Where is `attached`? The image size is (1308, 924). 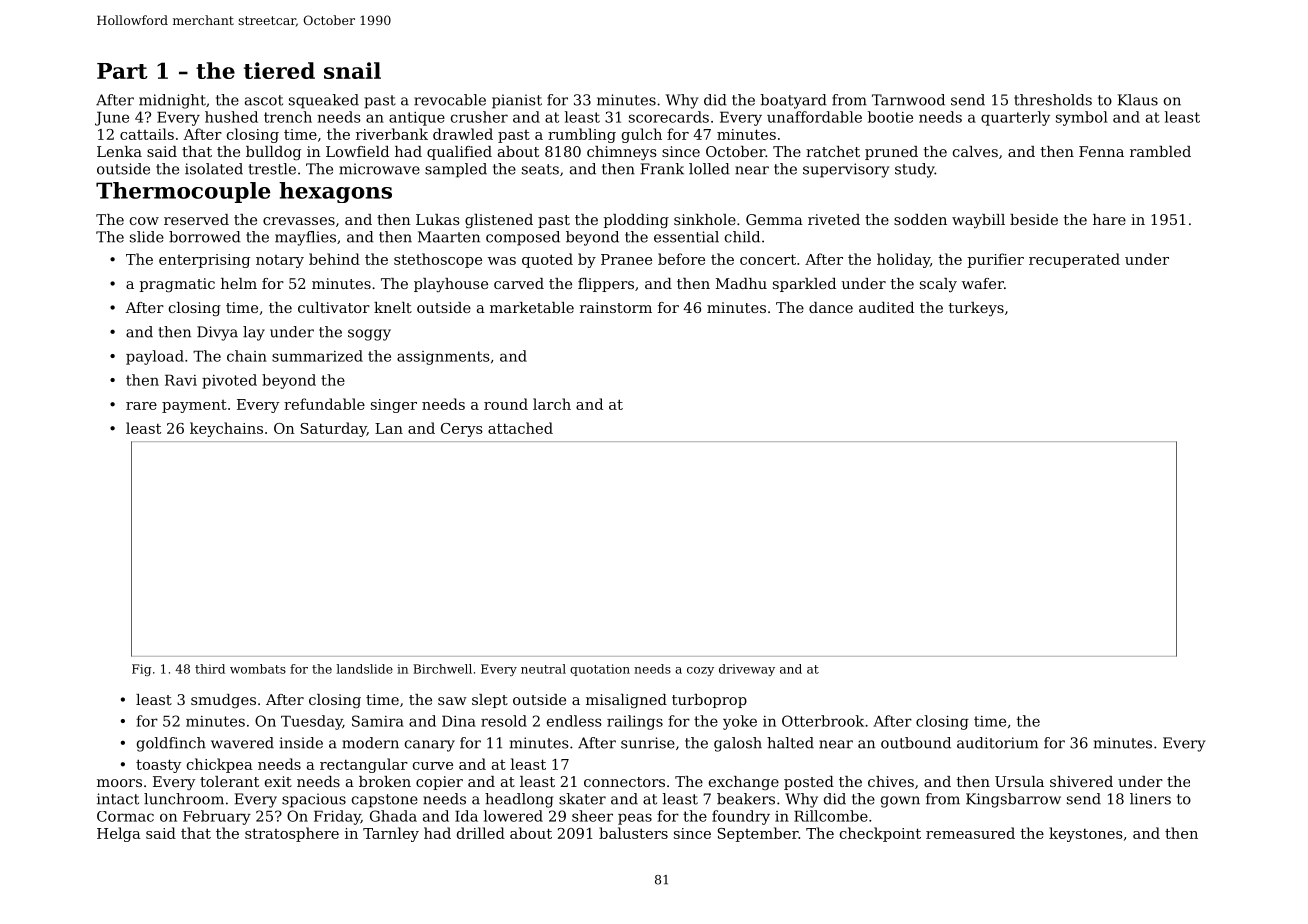
attached is located at coordinates (520, 428).
